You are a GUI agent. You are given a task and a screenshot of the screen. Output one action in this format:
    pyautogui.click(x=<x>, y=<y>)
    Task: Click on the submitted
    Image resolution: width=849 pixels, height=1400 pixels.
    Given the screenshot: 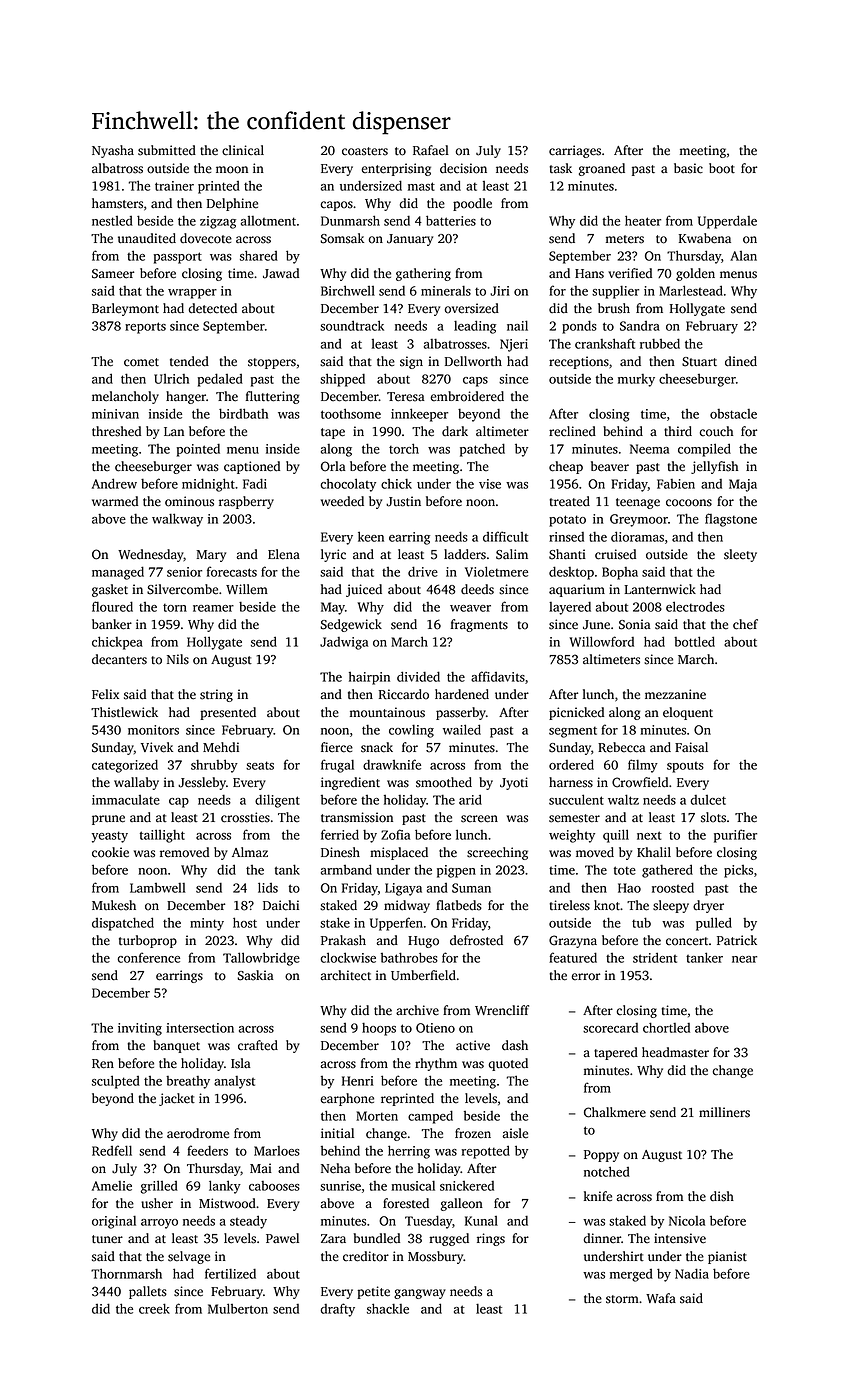 What is the action you would take?
    pyautogui.click(x=167, y=150)
